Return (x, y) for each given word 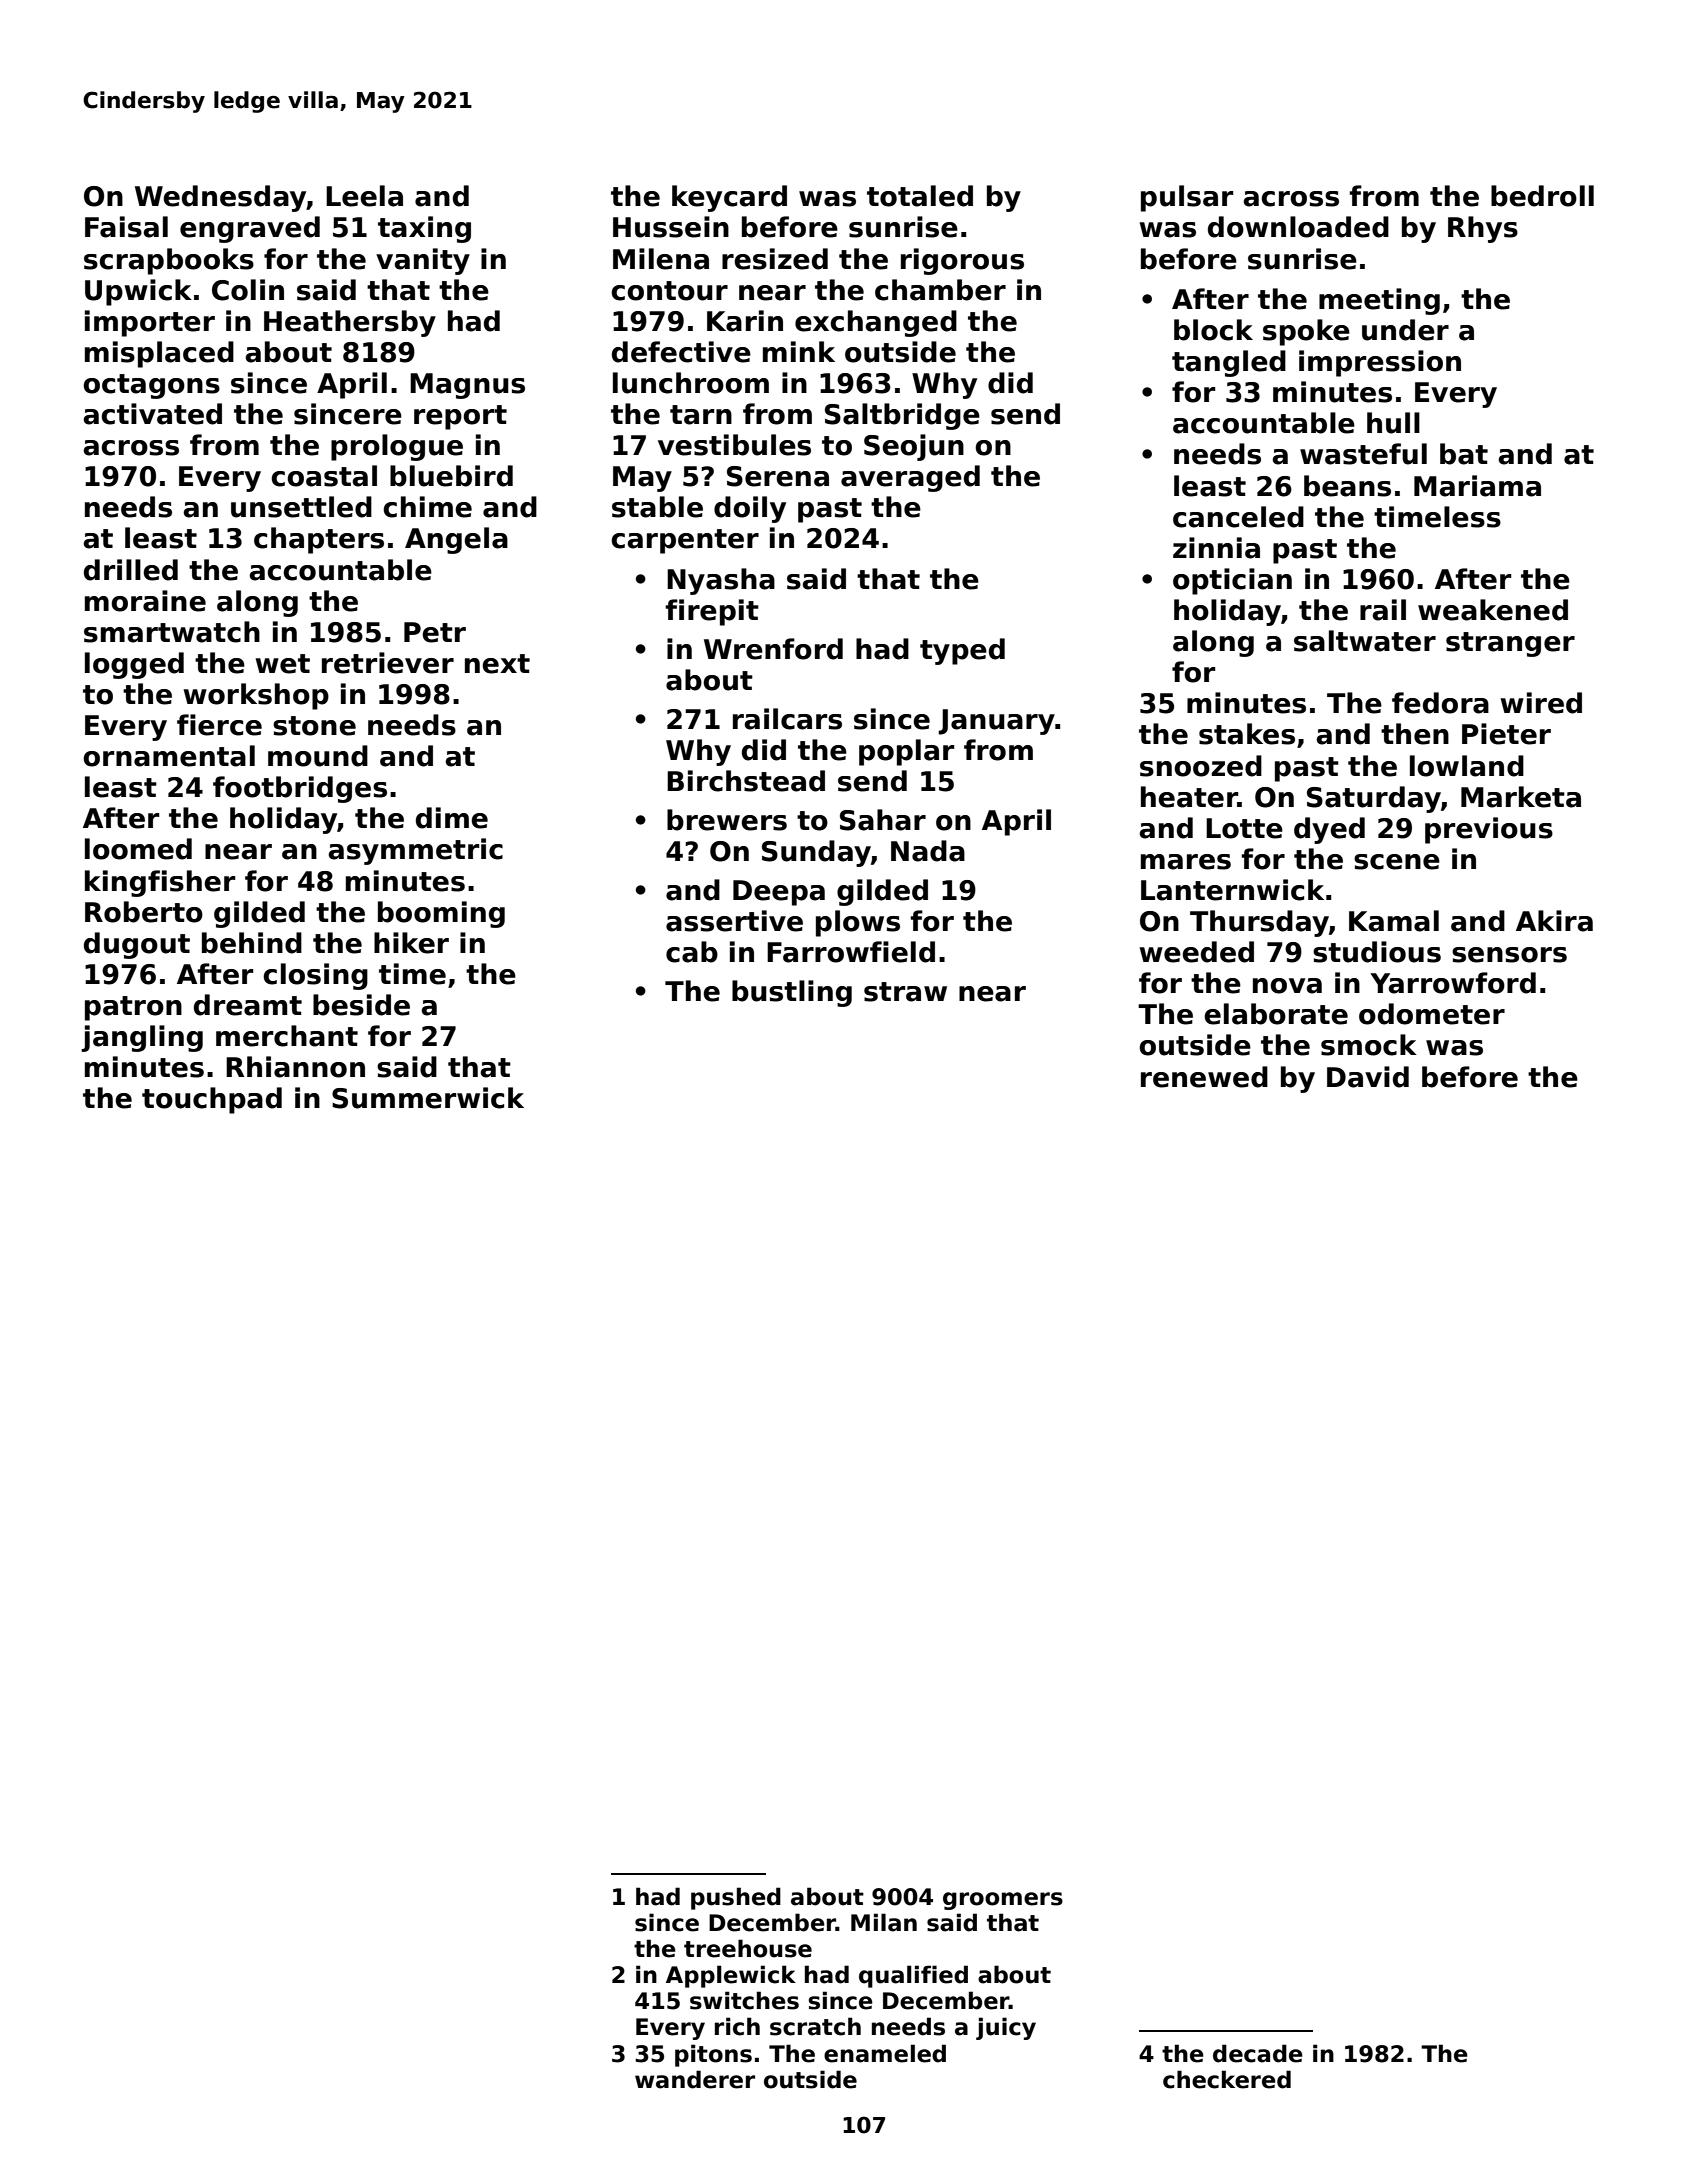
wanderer (695, 2079)
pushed (736, 1898)
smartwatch (172, 632)
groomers (1003, 1901)
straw (905, 992)
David (1368, 1077)
